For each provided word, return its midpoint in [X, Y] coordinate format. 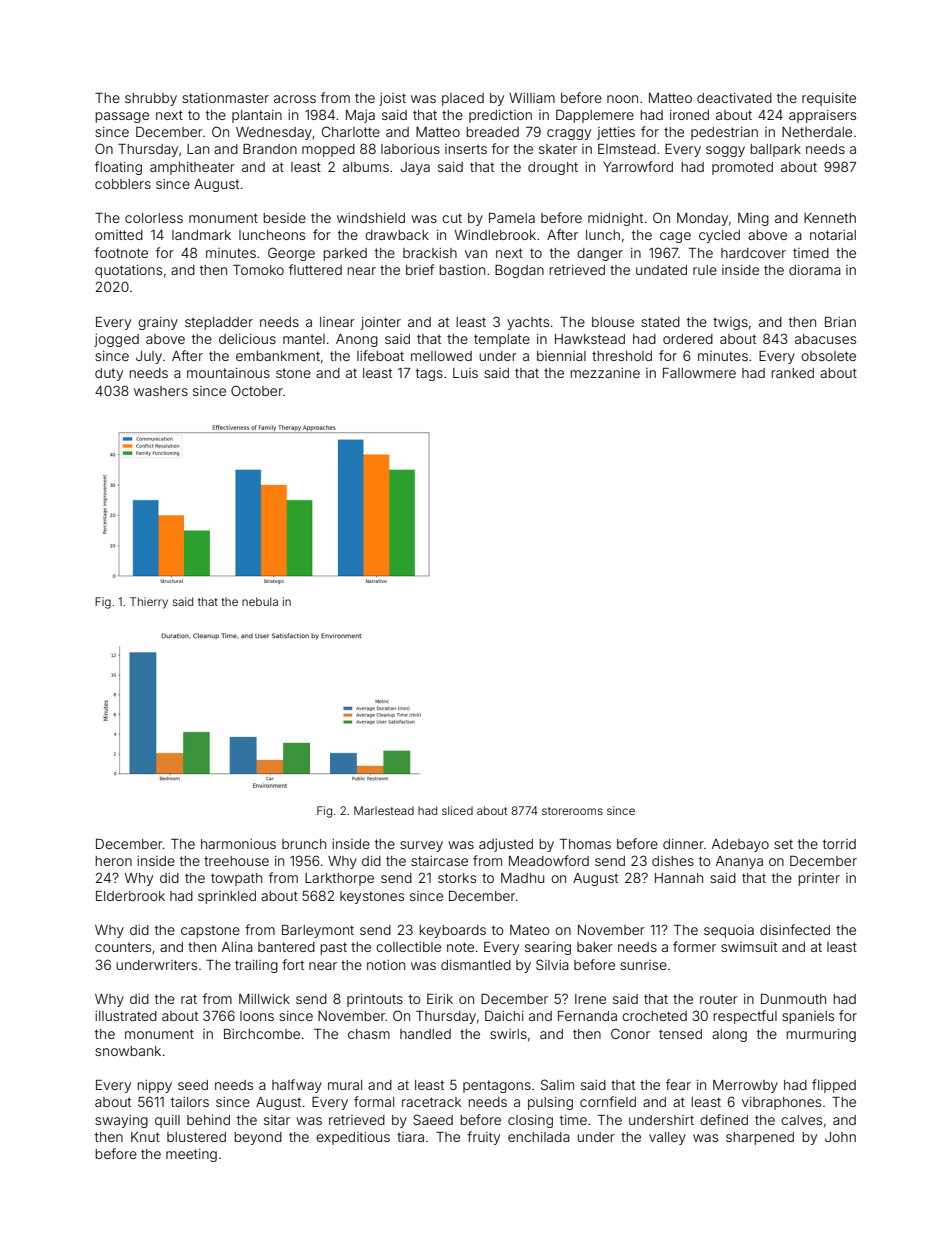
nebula [260, 601]
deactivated [734, 98]
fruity [483, 1138]
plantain [257, 116]
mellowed [441, 356]
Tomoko [258, 270]
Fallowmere [699, 373]
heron [113, 861]
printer [819, 879]
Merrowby [745, 1086]
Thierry [149, 603]
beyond [258, 1138]
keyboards [452, 931]
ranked [792, 373]
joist [392, 99]
